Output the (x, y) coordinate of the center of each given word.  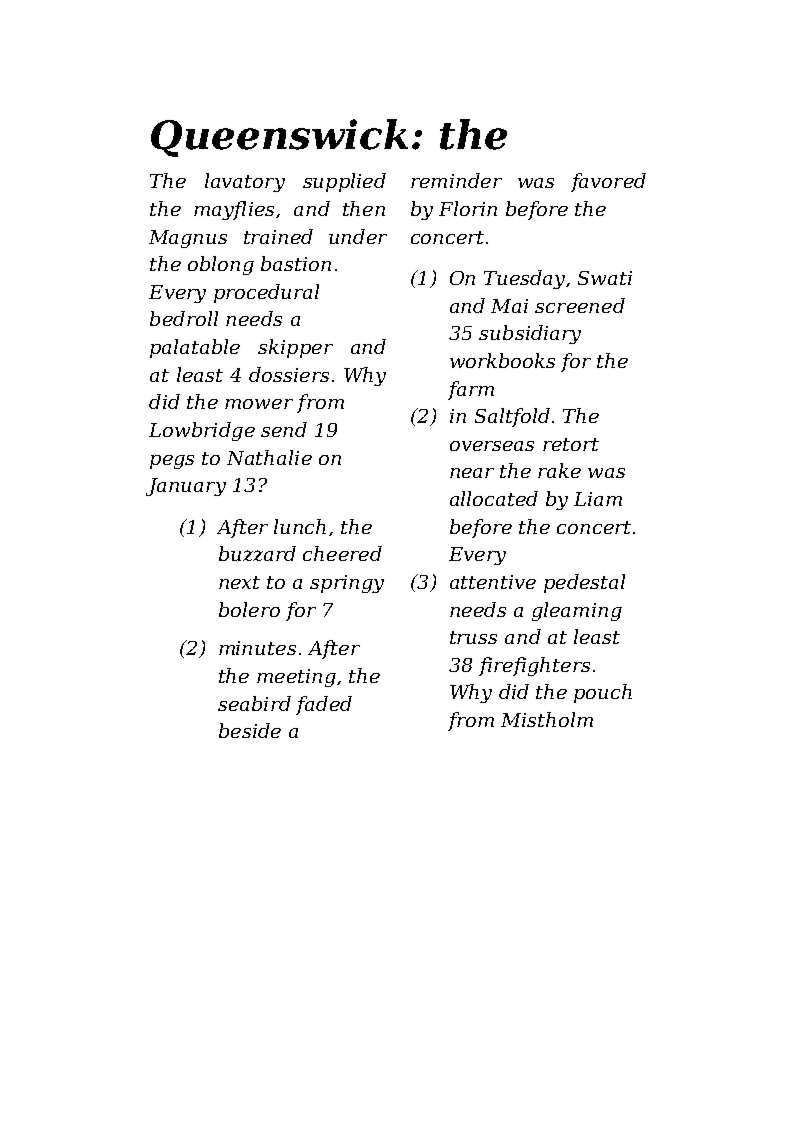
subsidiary (530, 334)
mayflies (234, 210)
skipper (295, 348)
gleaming (577, 611)
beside (250, 730)
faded (324, 705)
